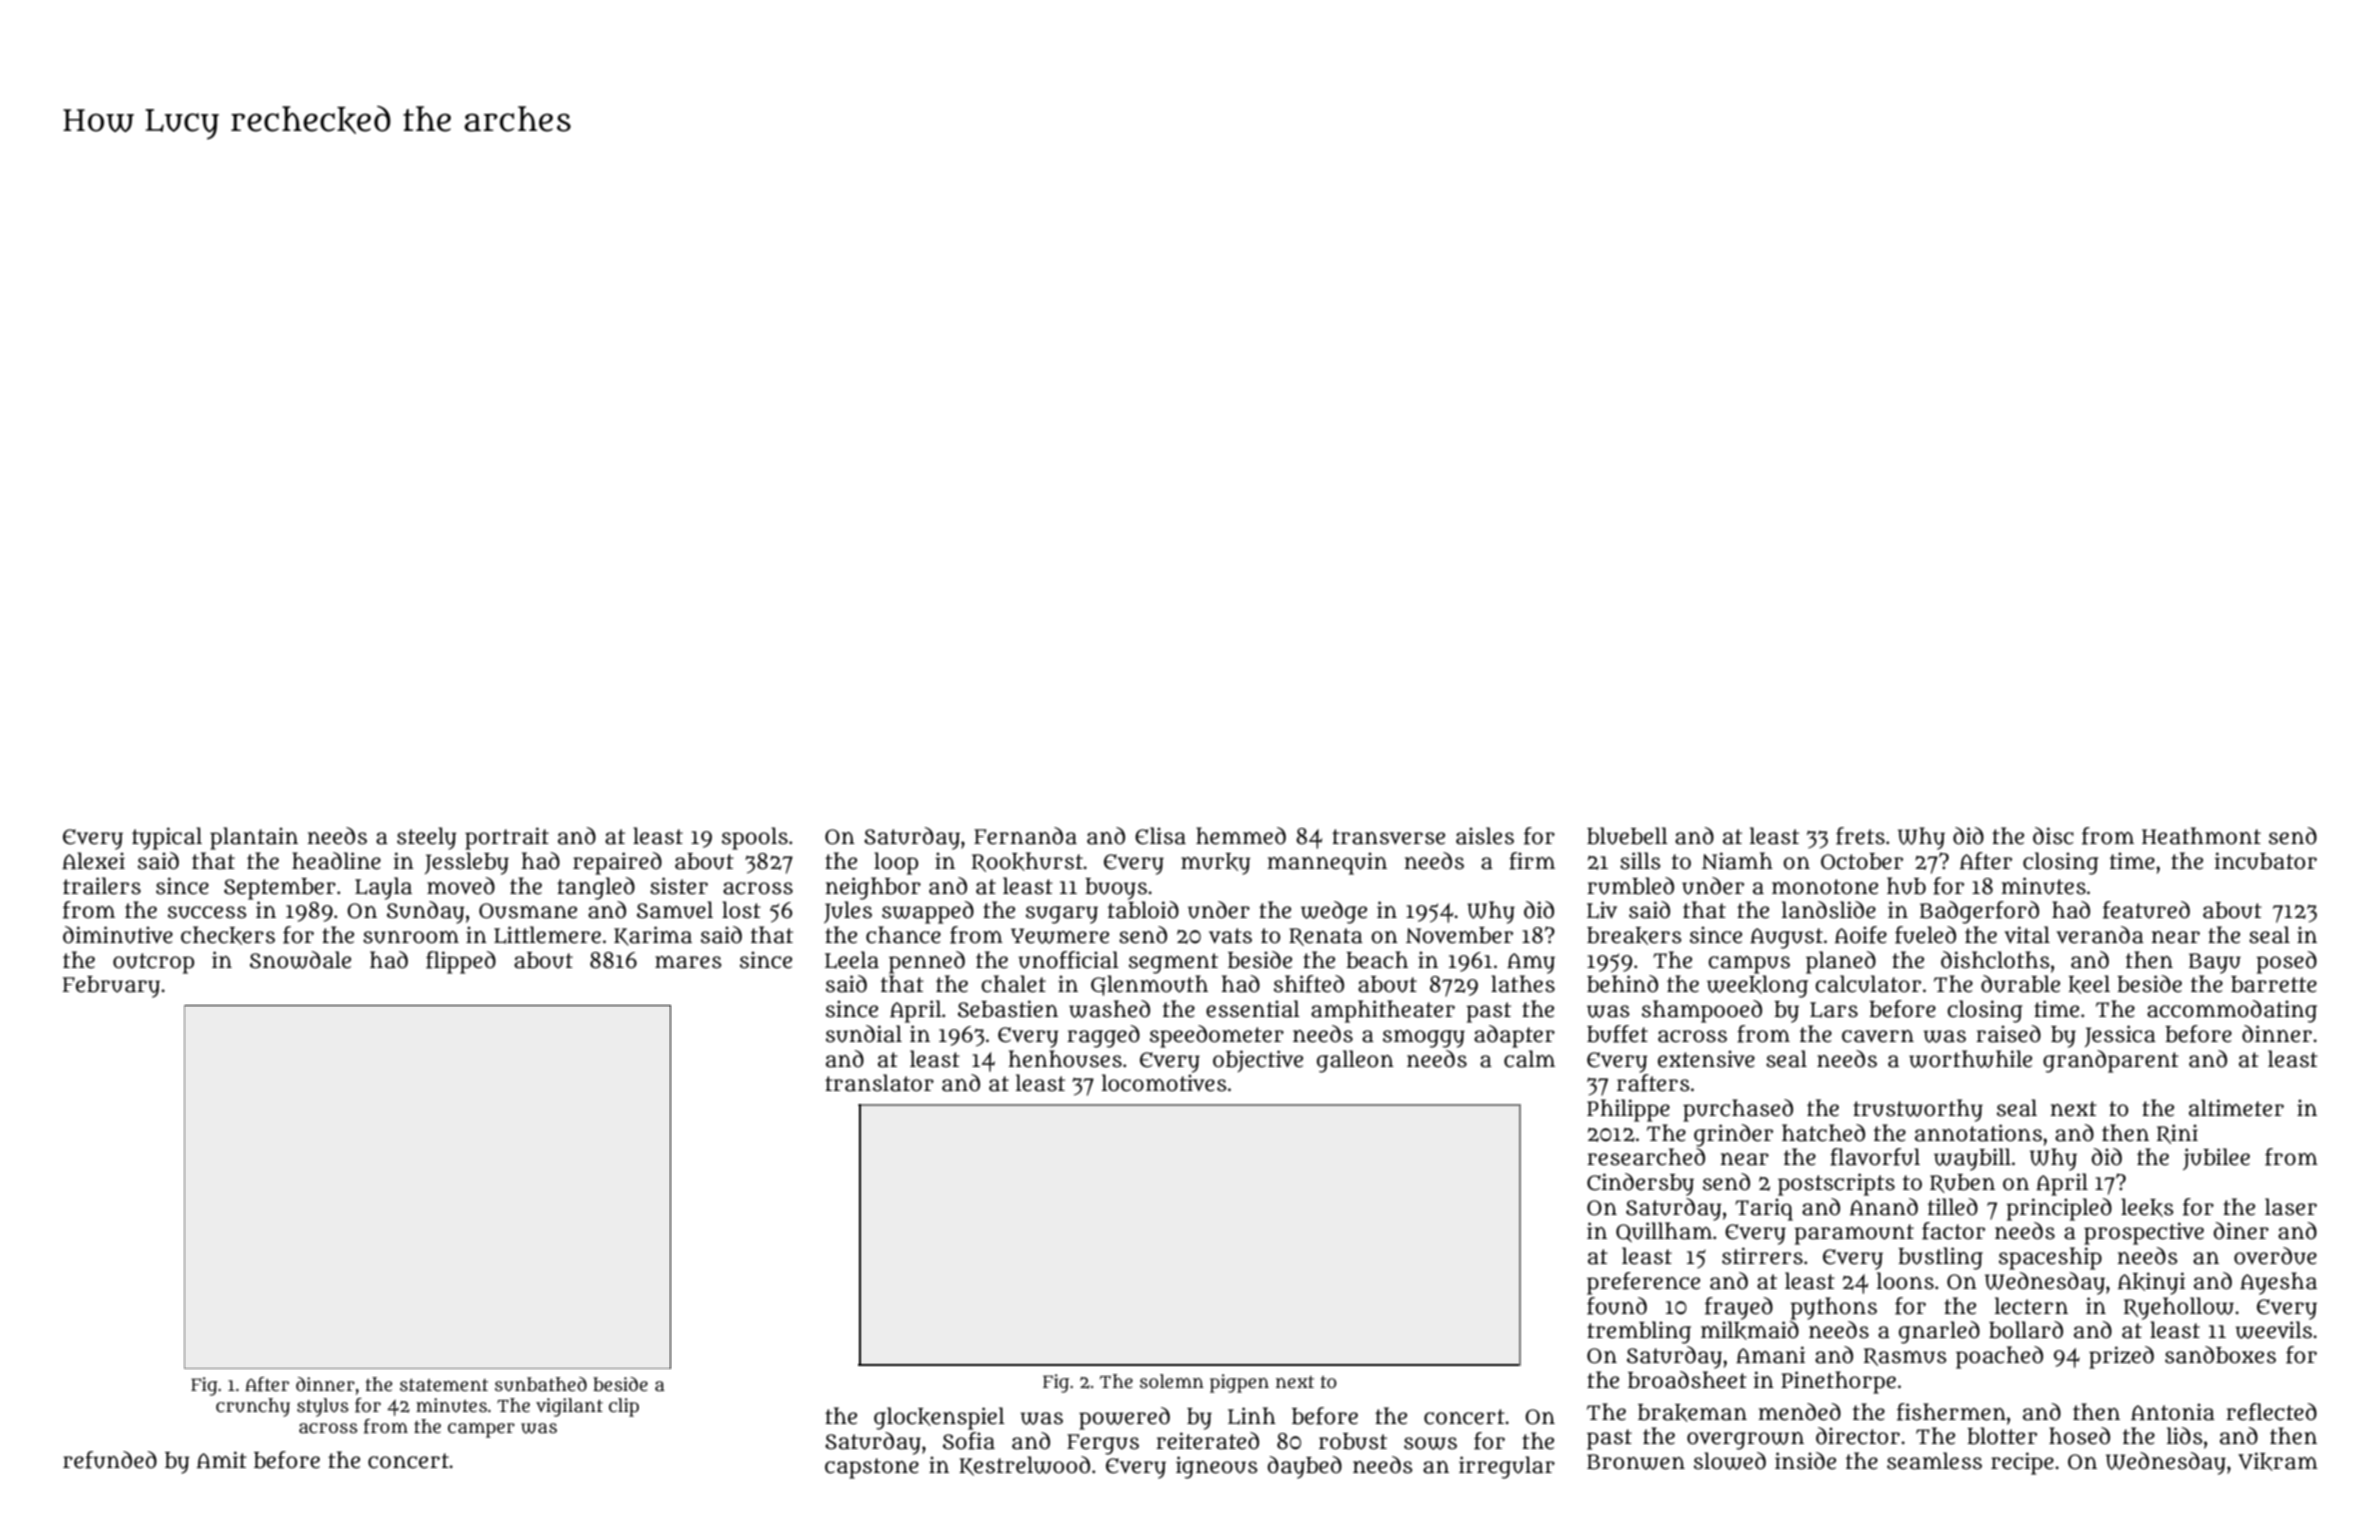  What do you see at coordinates (879, 1083) in the screenshot?
I see `translator` at bounding box center [879, 1083].
